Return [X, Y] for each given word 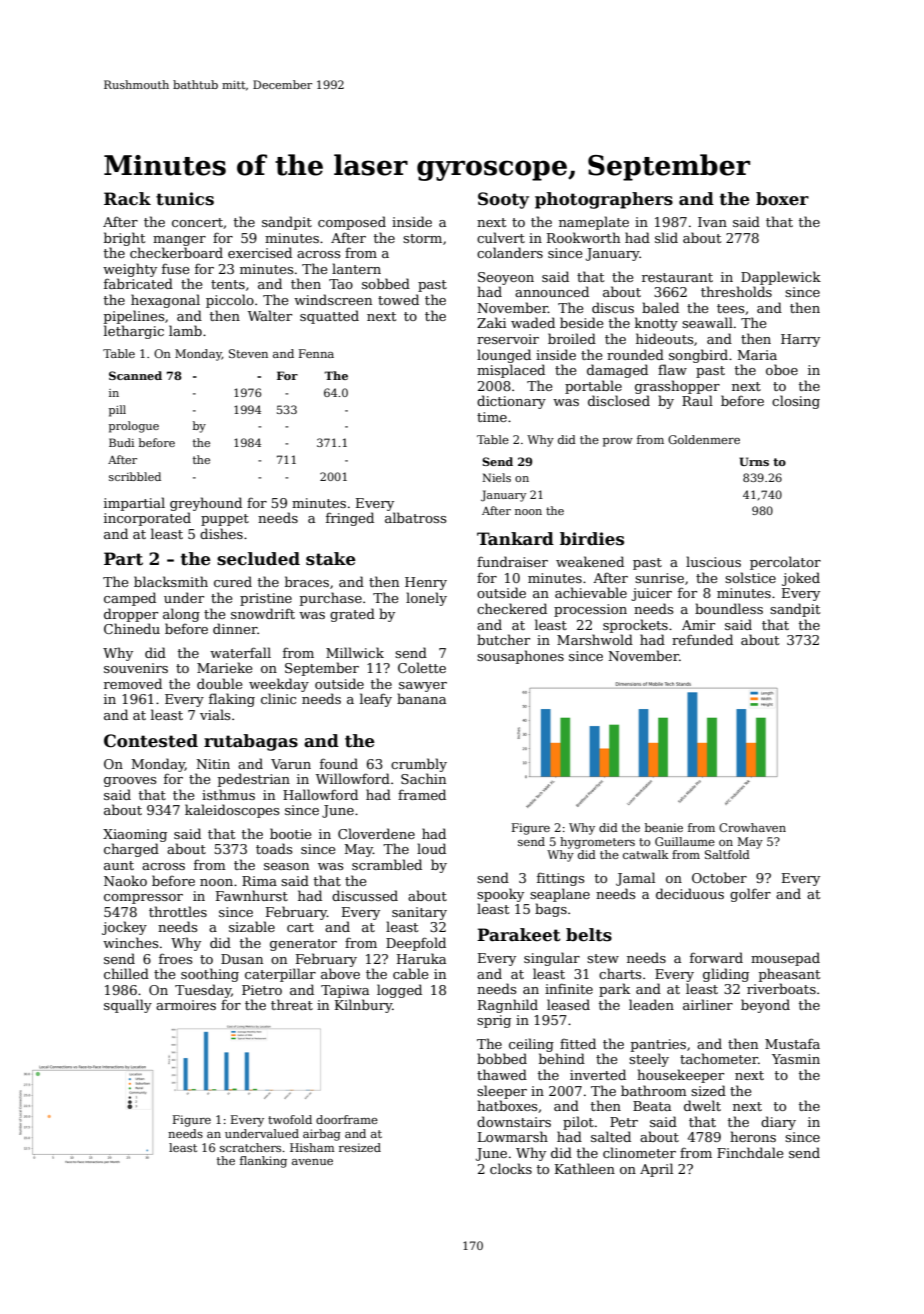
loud [431, 848]
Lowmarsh [513, 1136]
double [219, 683]
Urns [754, 461]
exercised [260, 252]
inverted [598, 1074]
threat [292, 1004]
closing [796, 402]
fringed [350, 519]
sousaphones [520, 657]
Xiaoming [135, 835]
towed [398, 299]
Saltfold [727, 854]
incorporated [147, 519]
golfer [750, 895]
